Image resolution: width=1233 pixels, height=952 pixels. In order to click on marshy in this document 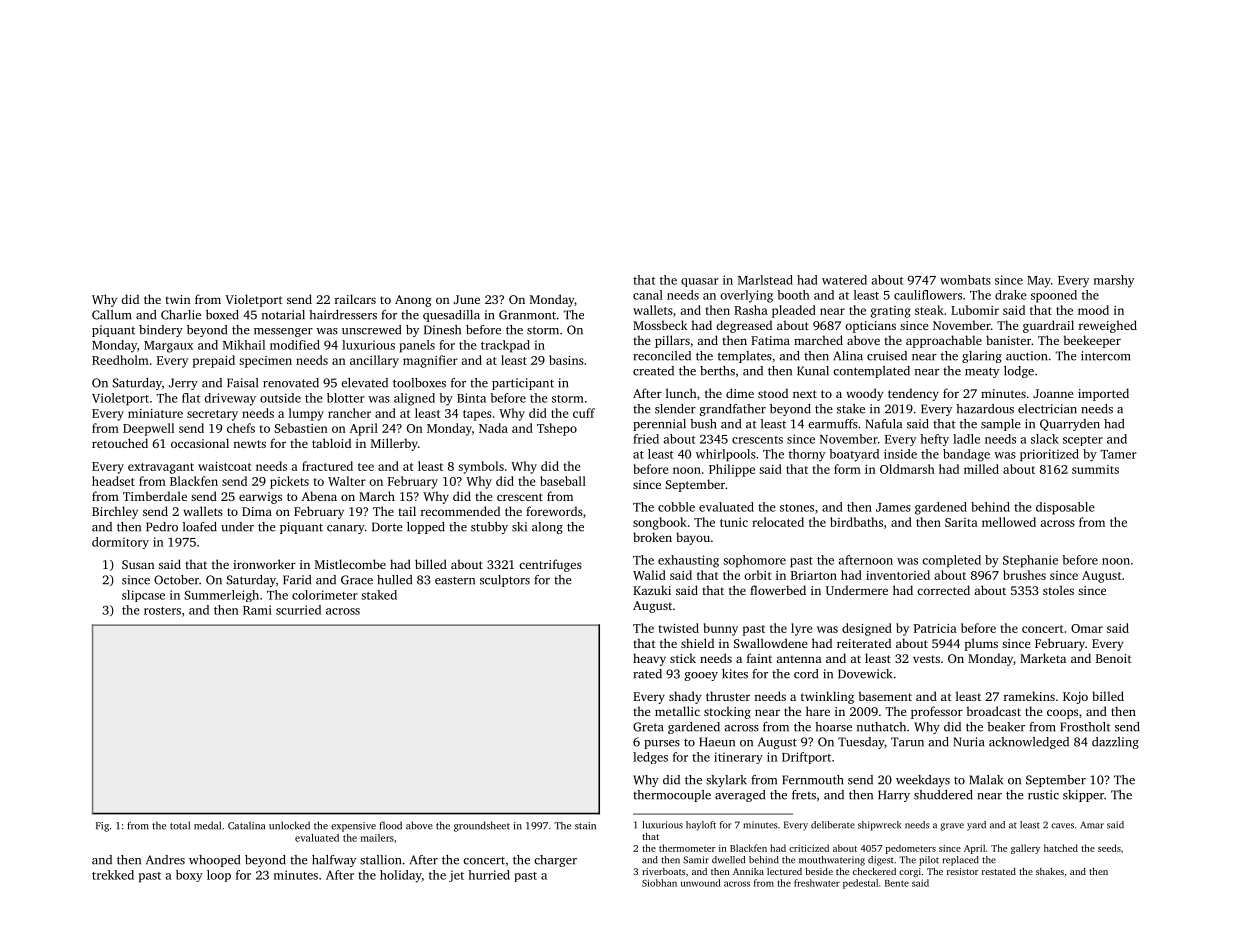, I will do `click(1113, 281)`.
